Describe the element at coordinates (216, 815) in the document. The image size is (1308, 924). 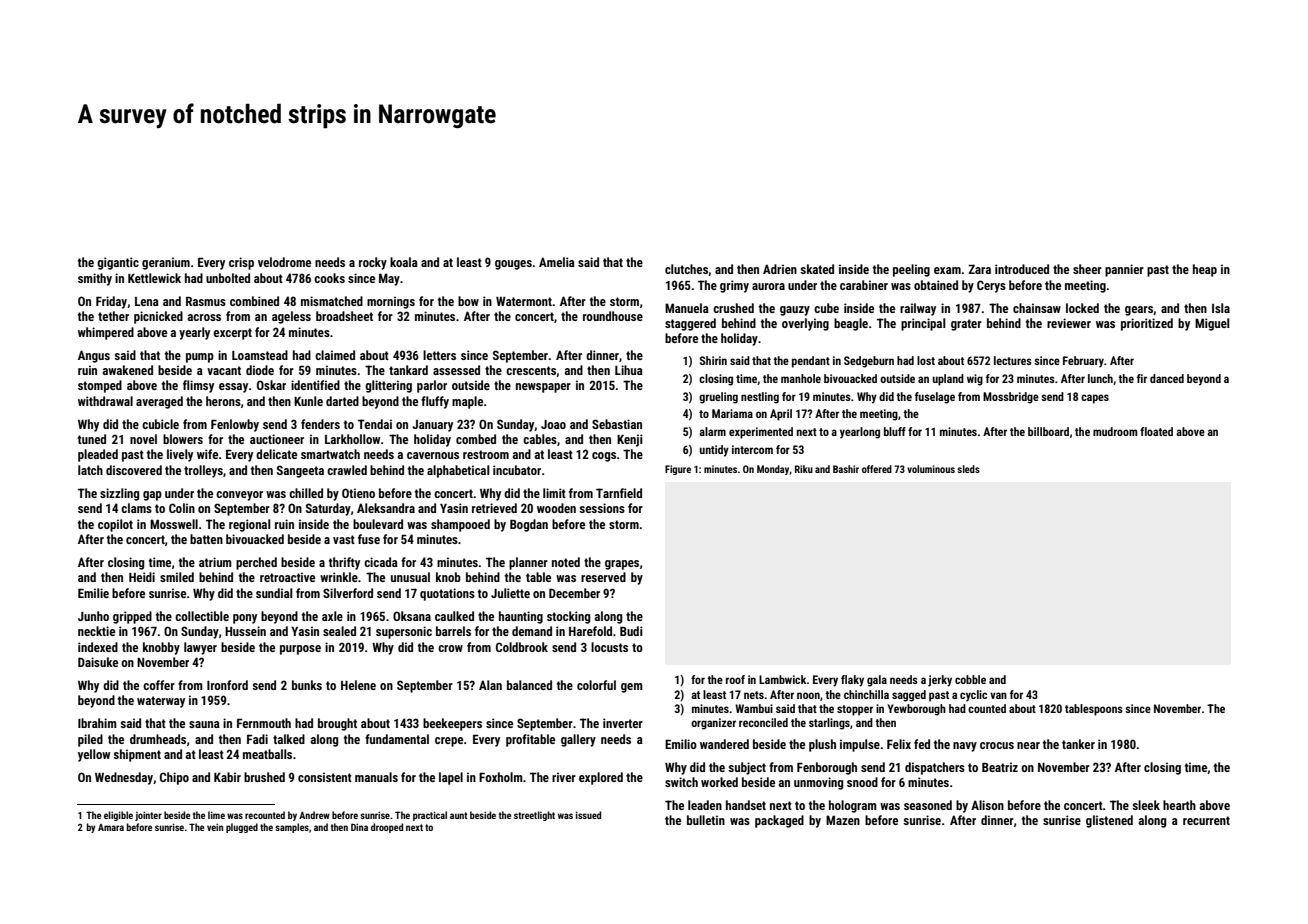
I see `lime` at that location.
